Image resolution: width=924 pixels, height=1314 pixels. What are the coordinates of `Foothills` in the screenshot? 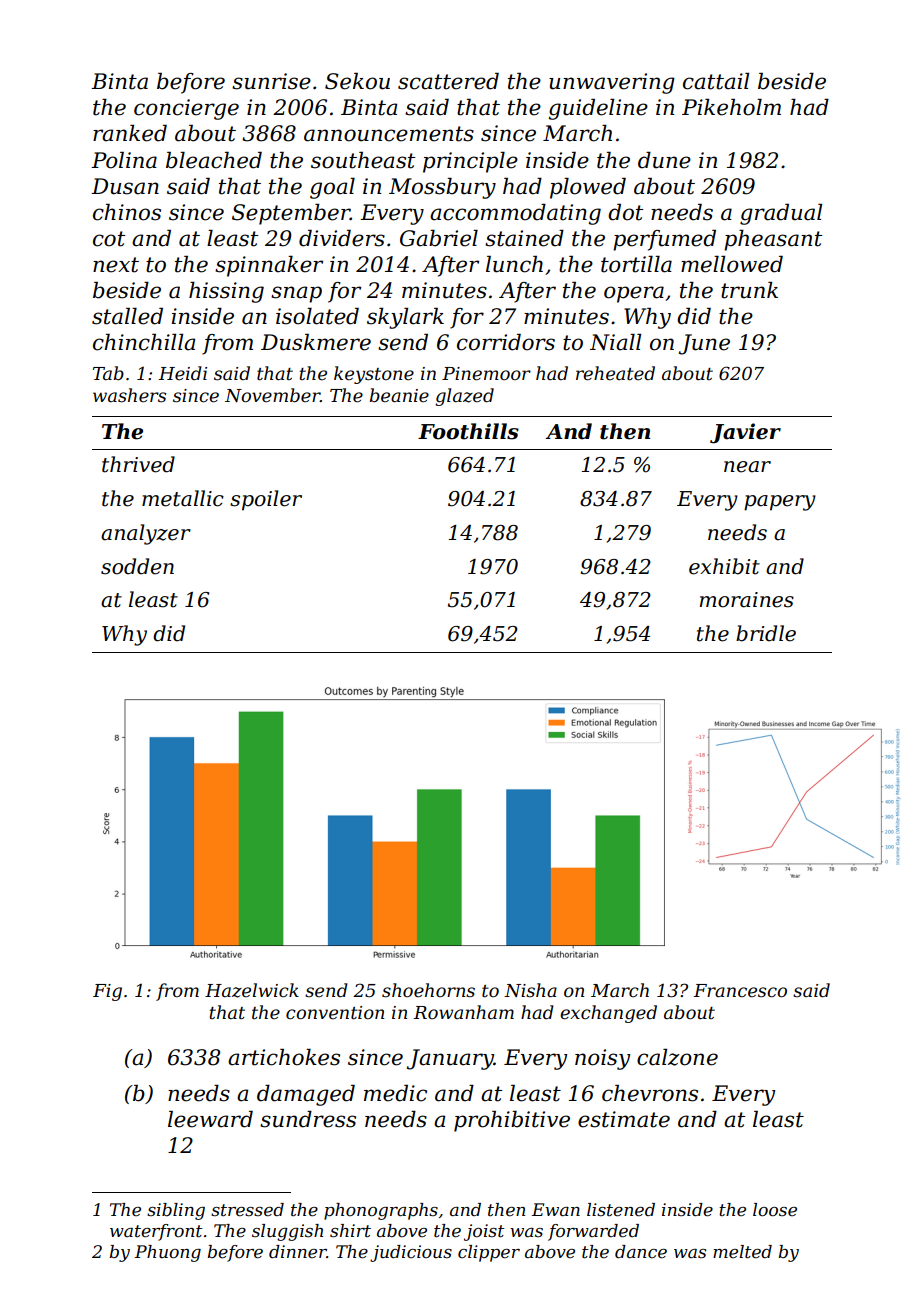 It's located at (468, 431).
